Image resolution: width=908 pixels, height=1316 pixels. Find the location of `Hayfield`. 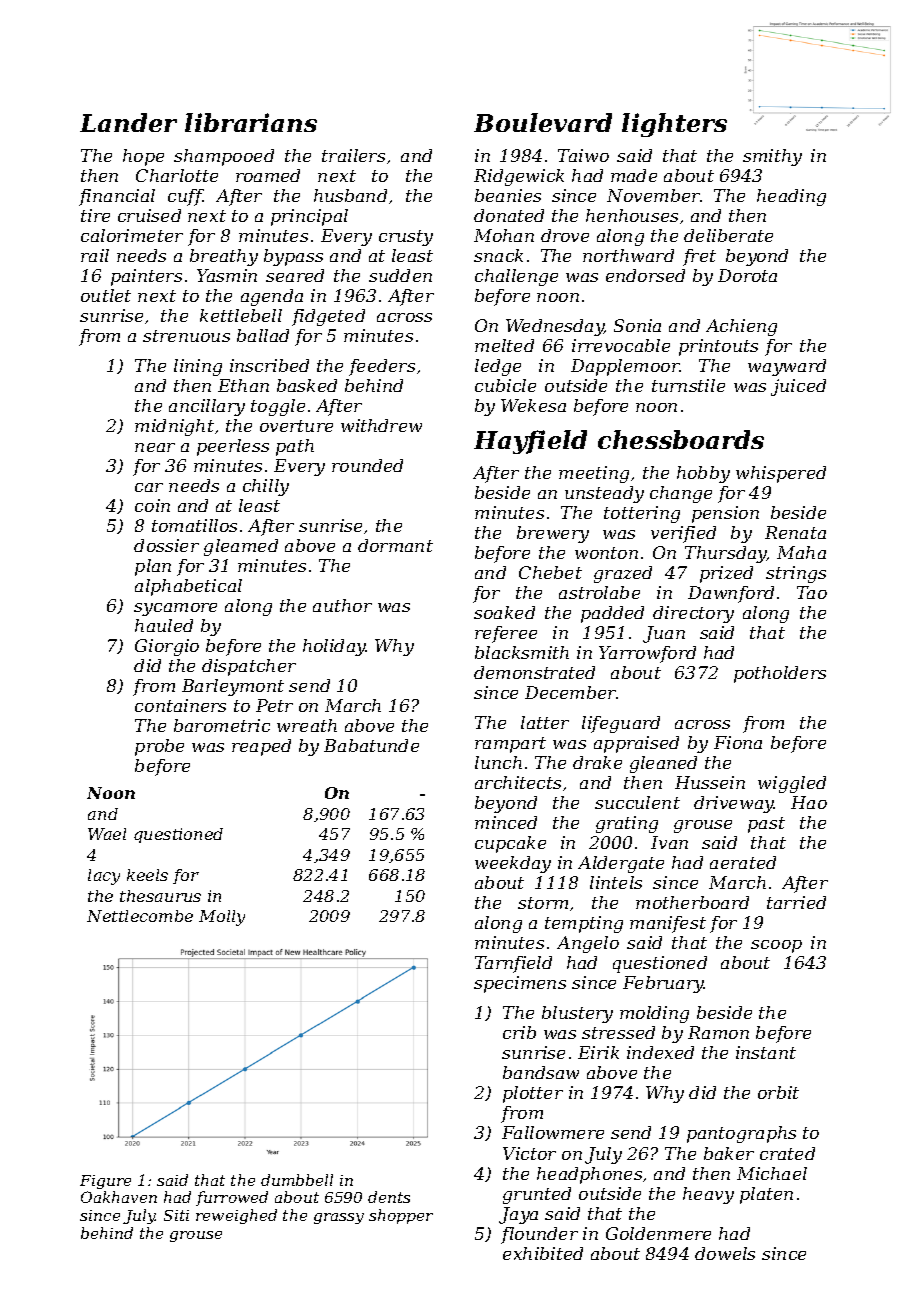

Hayfield is located at coordinates (530, 442).
